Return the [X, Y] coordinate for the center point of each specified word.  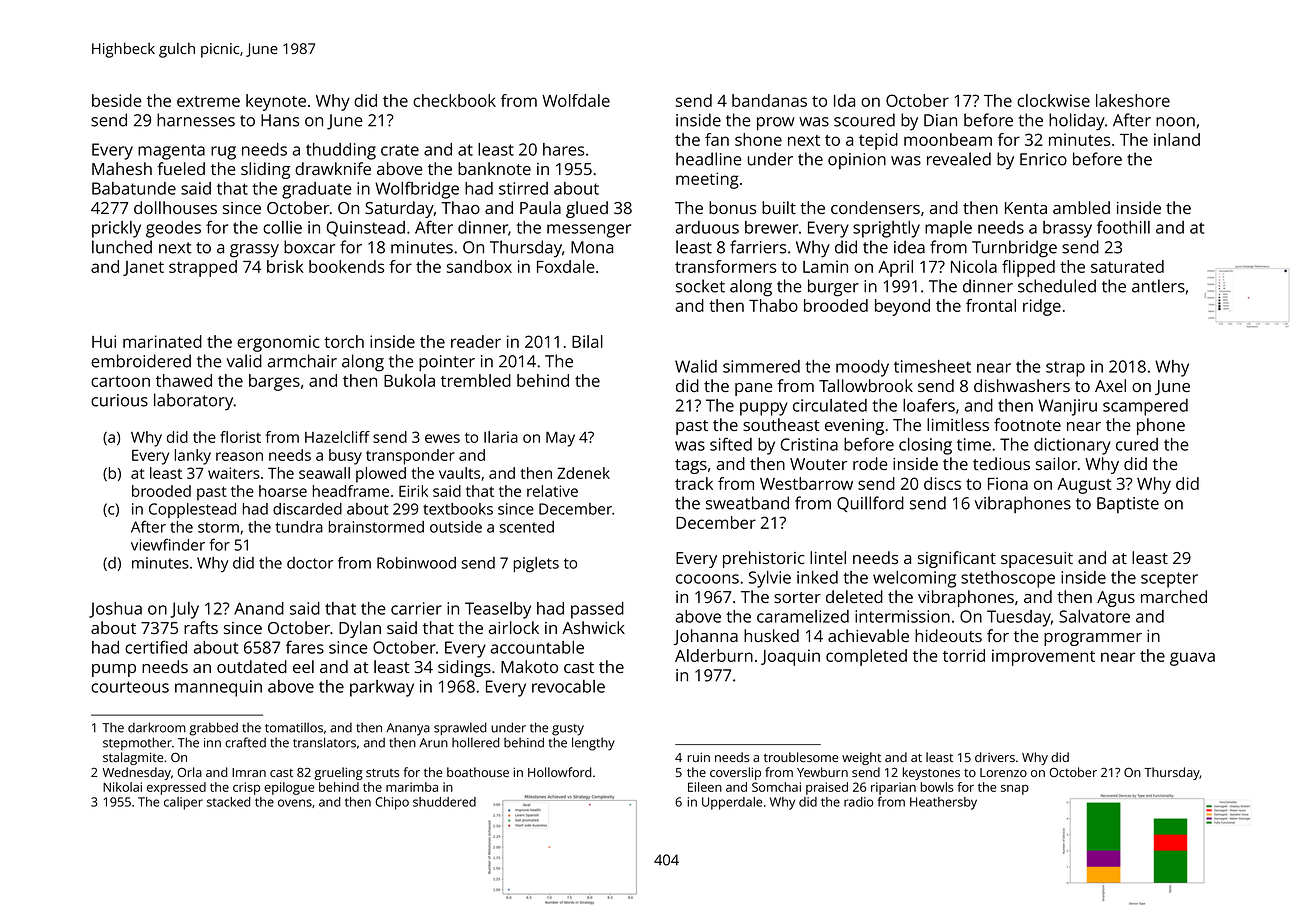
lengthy [593, 744]
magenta [171, 152]
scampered [1145, 407]
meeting [707, 180]
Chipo [392, 803]
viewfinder [168, 544]
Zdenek [583, 473]
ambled [1081, 207]
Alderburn [714, 655]
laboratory [193, 402]
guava [1192, 659]
